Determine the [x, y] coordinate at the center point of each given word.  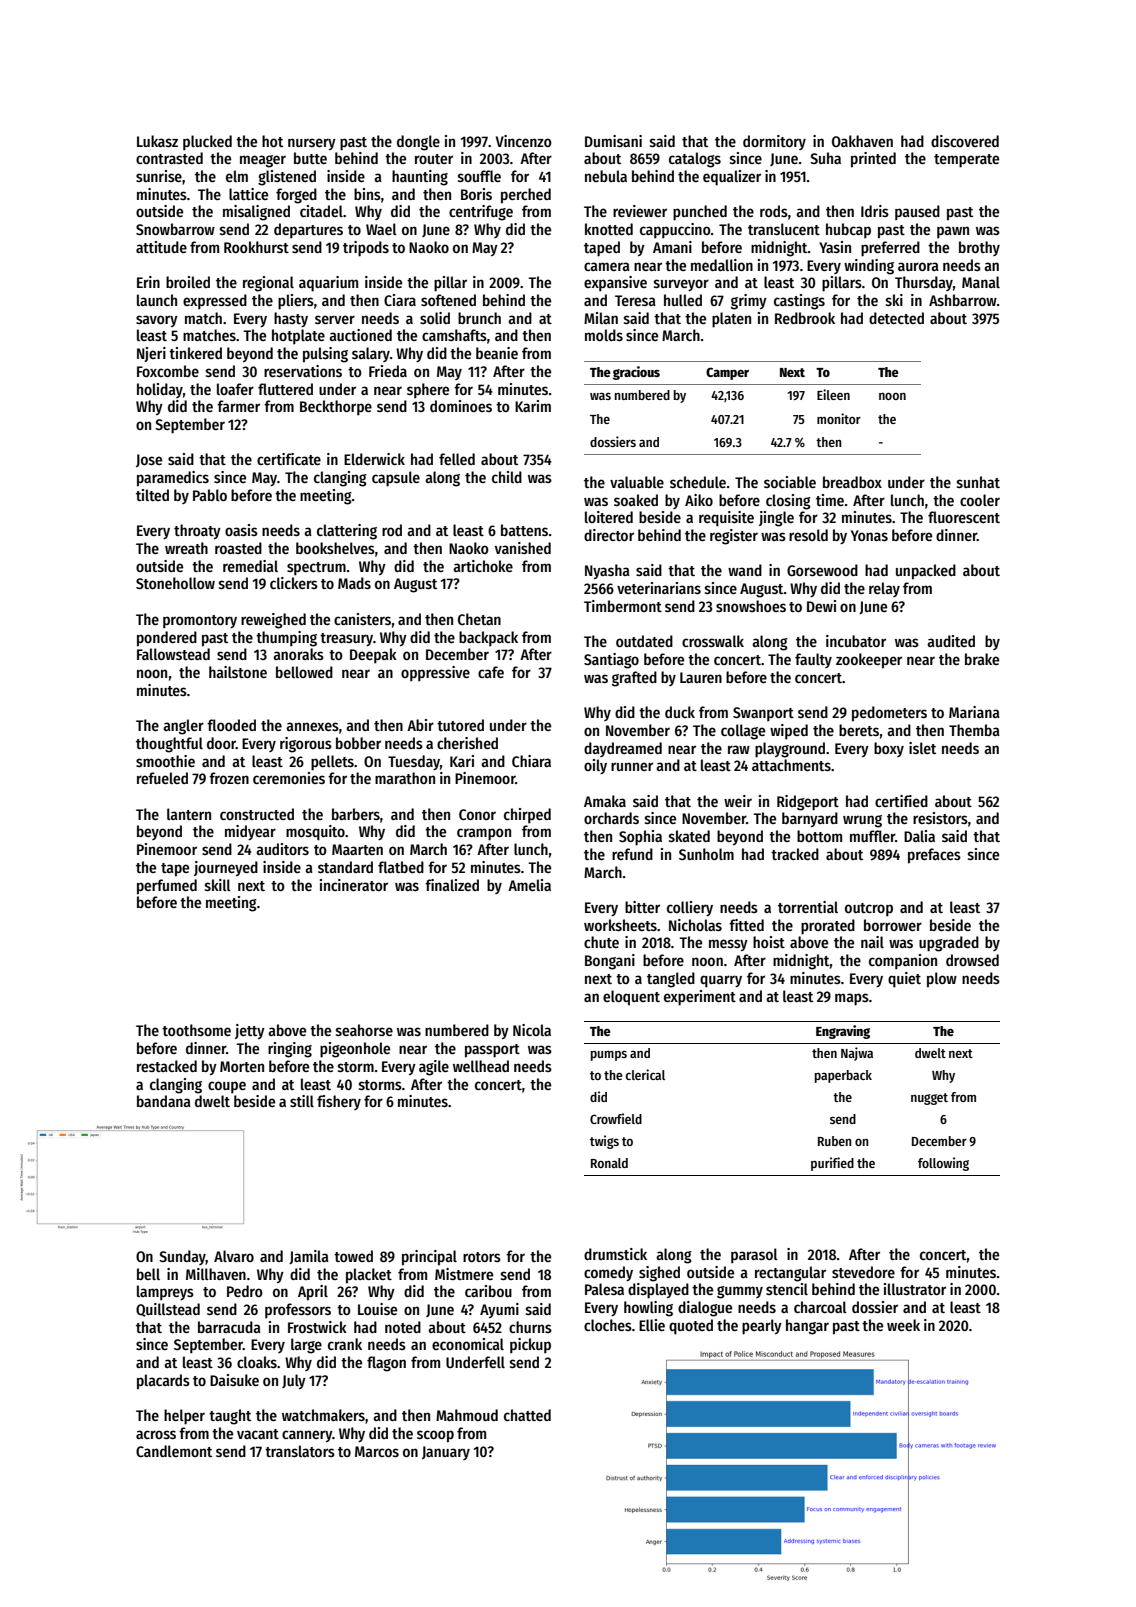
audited [951, 641]
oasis [241, 530]
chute [601, 942]
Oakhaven [862, 141]
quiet [904, 980]
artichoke [483, 566]
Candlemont [174, 1451]
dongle [418, 143]
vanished [523, 548]
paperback [843, 1076]
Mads [354, 583]
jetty [250, 1031]
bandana [164, 1101]
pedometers [889, 714]
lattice [248, 194]
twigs [604, 1142]
